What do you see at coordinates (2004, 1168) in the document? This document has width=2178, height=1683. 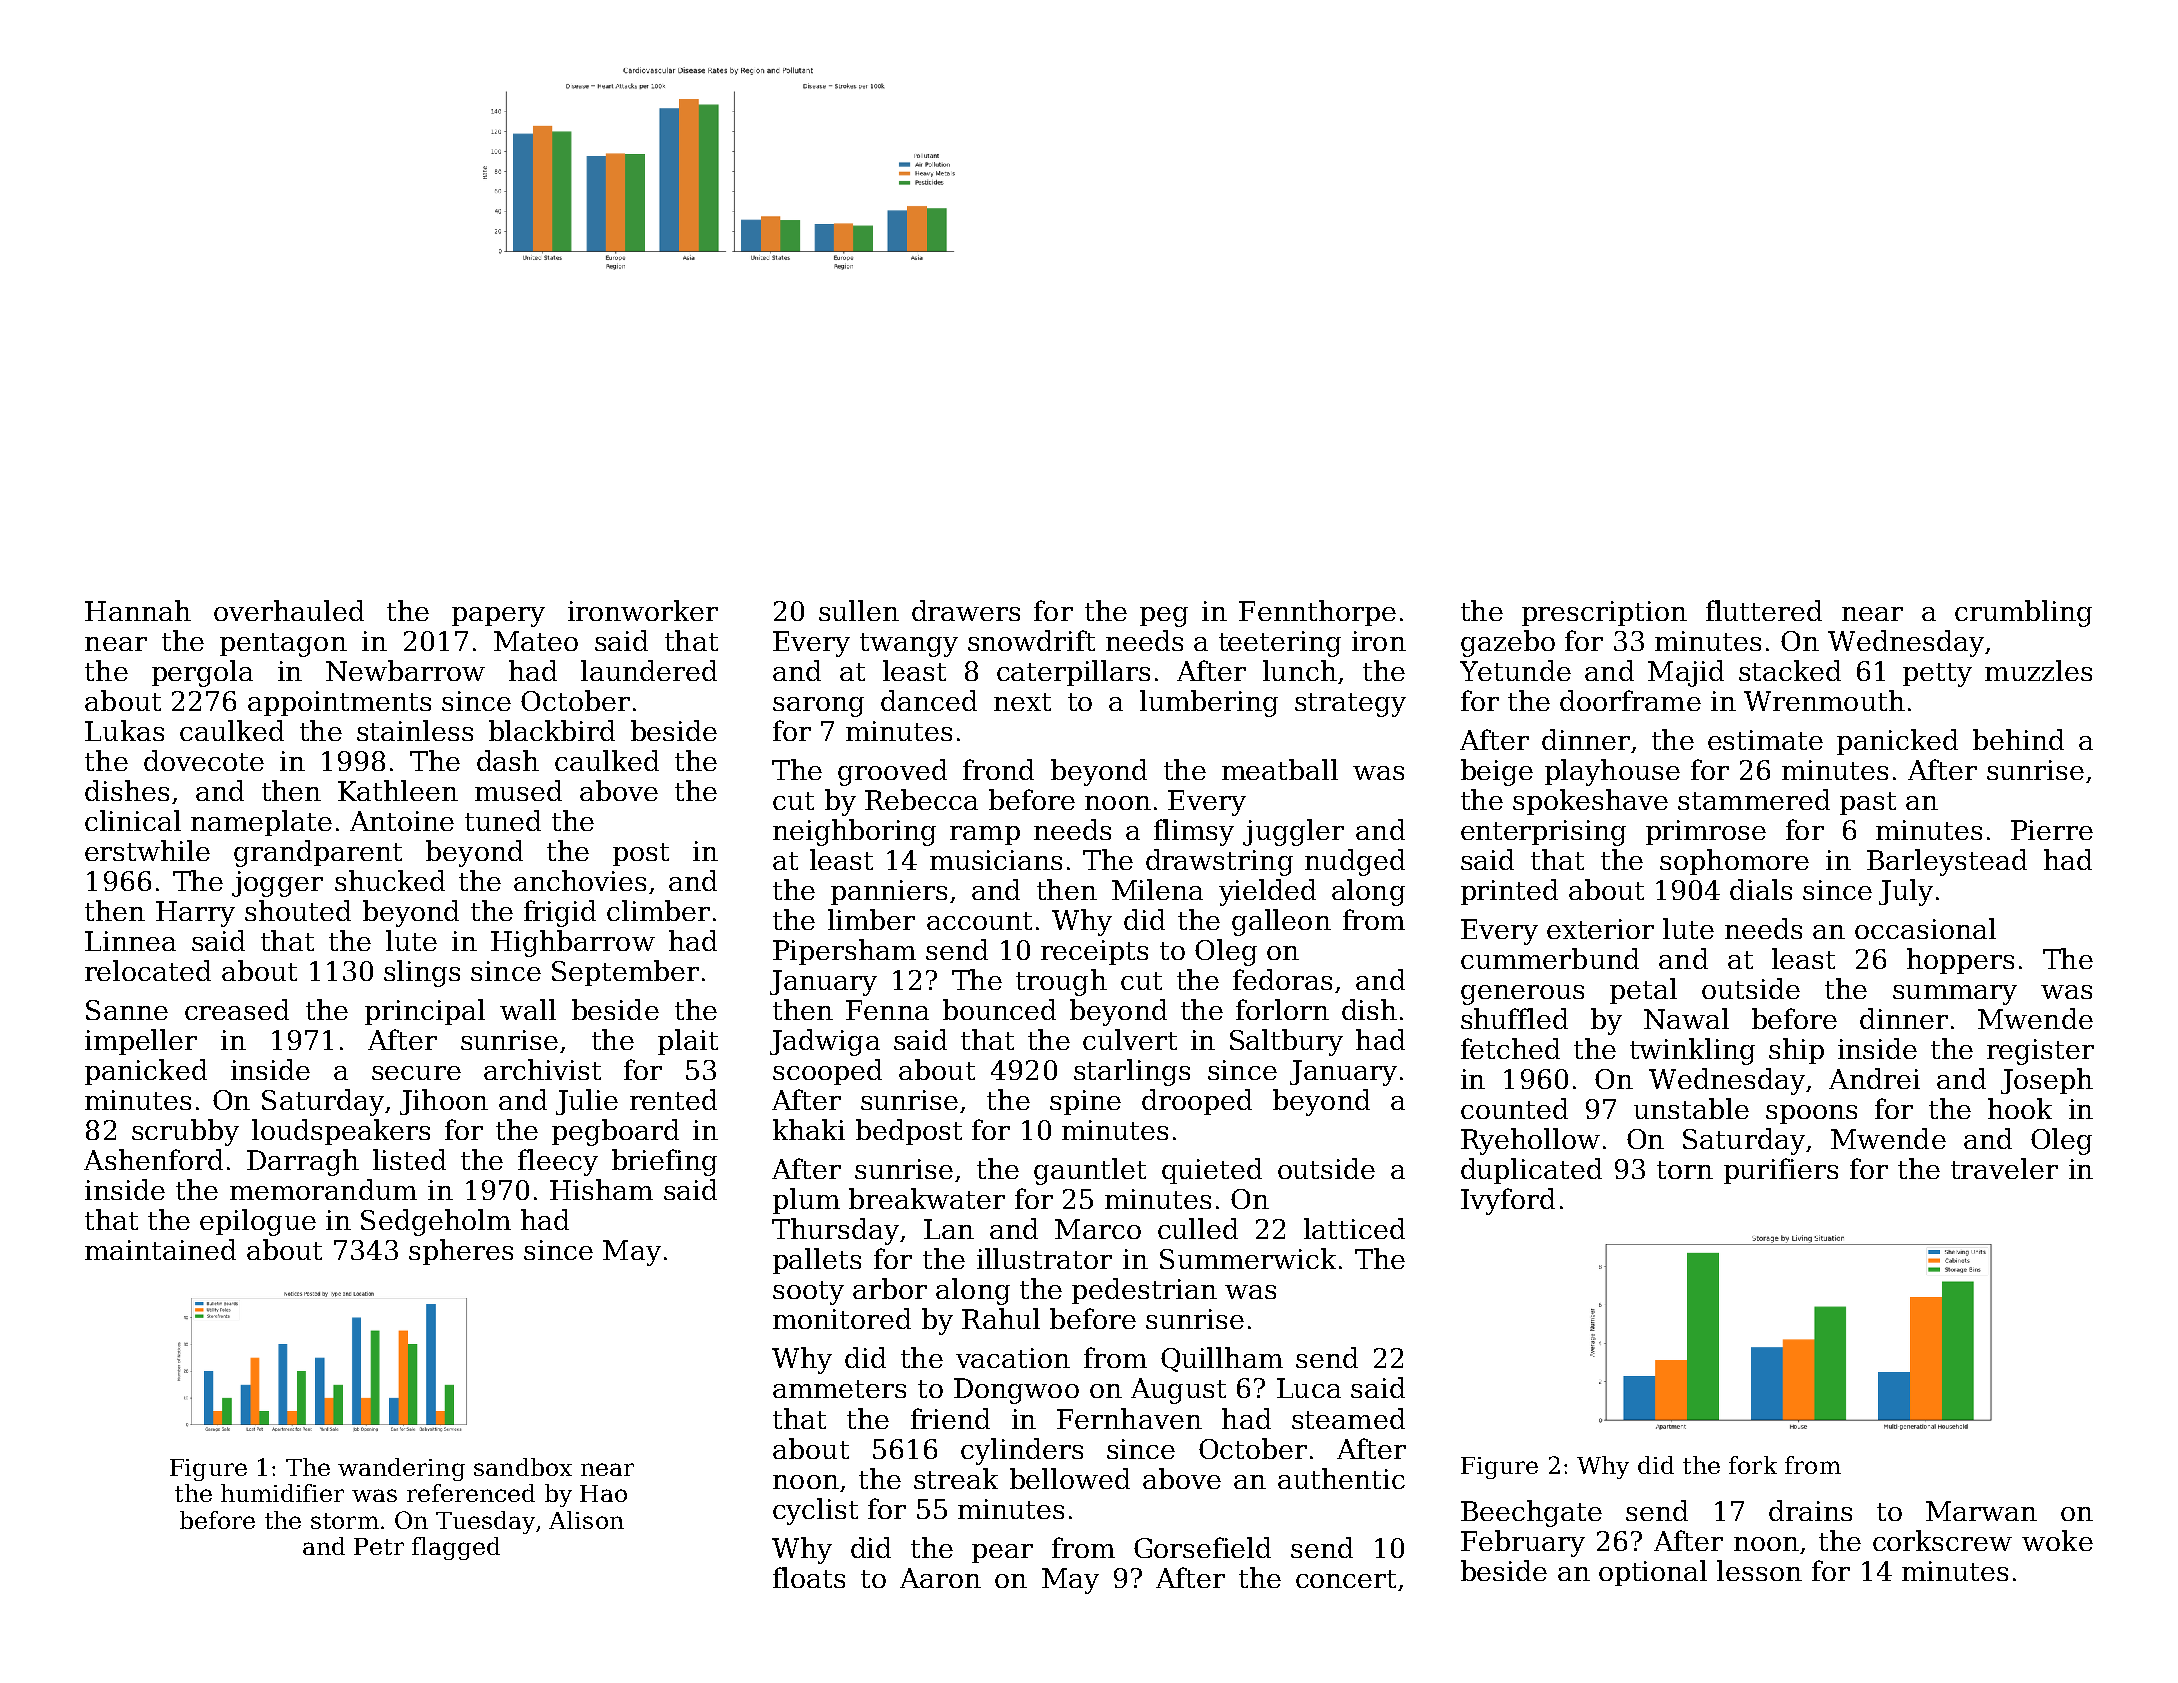 I see `traveler` at bounding box center [2004, 1168].
